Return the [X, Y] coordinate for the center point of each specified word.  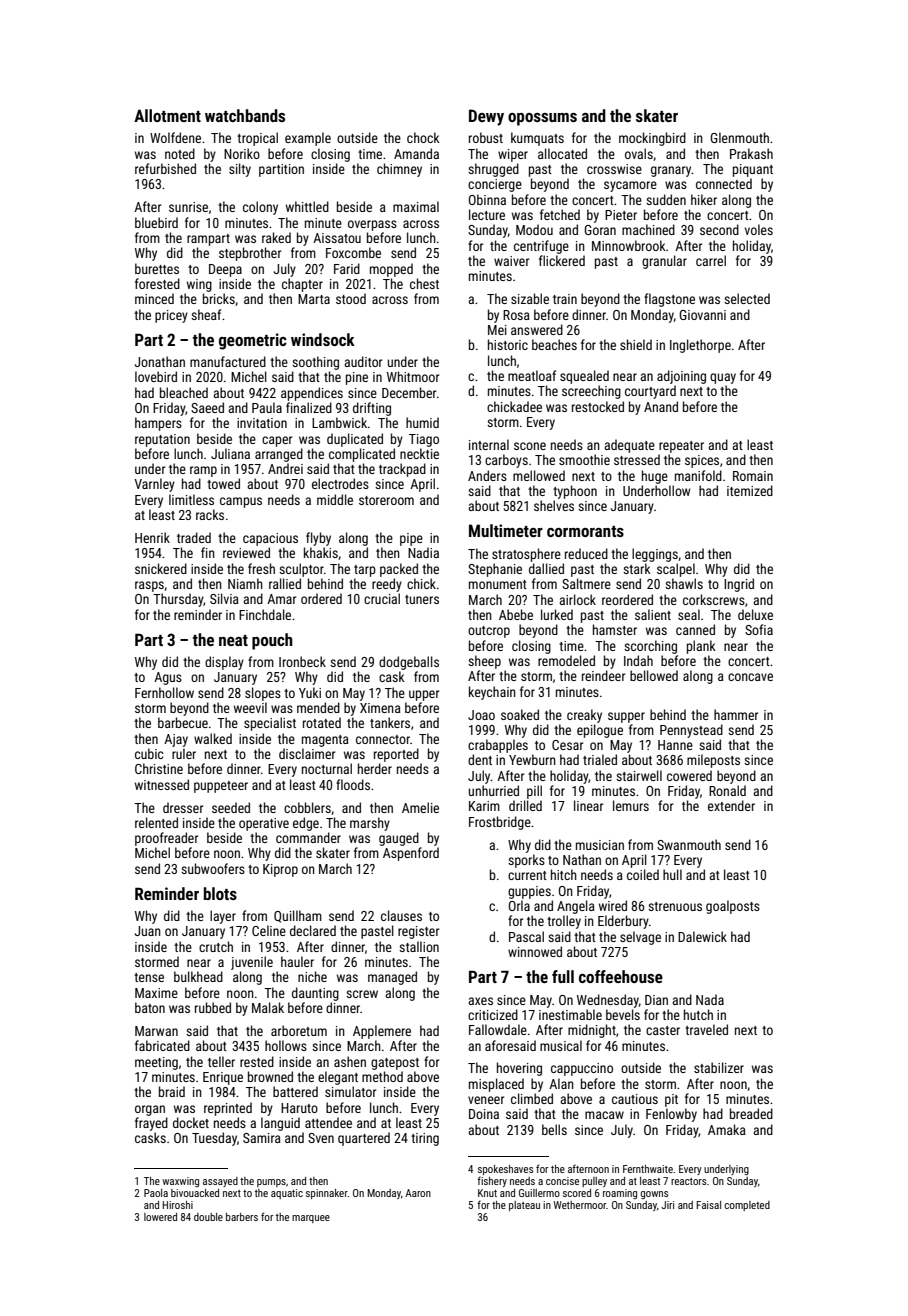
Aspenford [411, 854]
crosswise [614, 169]
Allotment [167, 115]
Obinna [487, 199]
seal [689, 614]
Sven [321, 1138]
